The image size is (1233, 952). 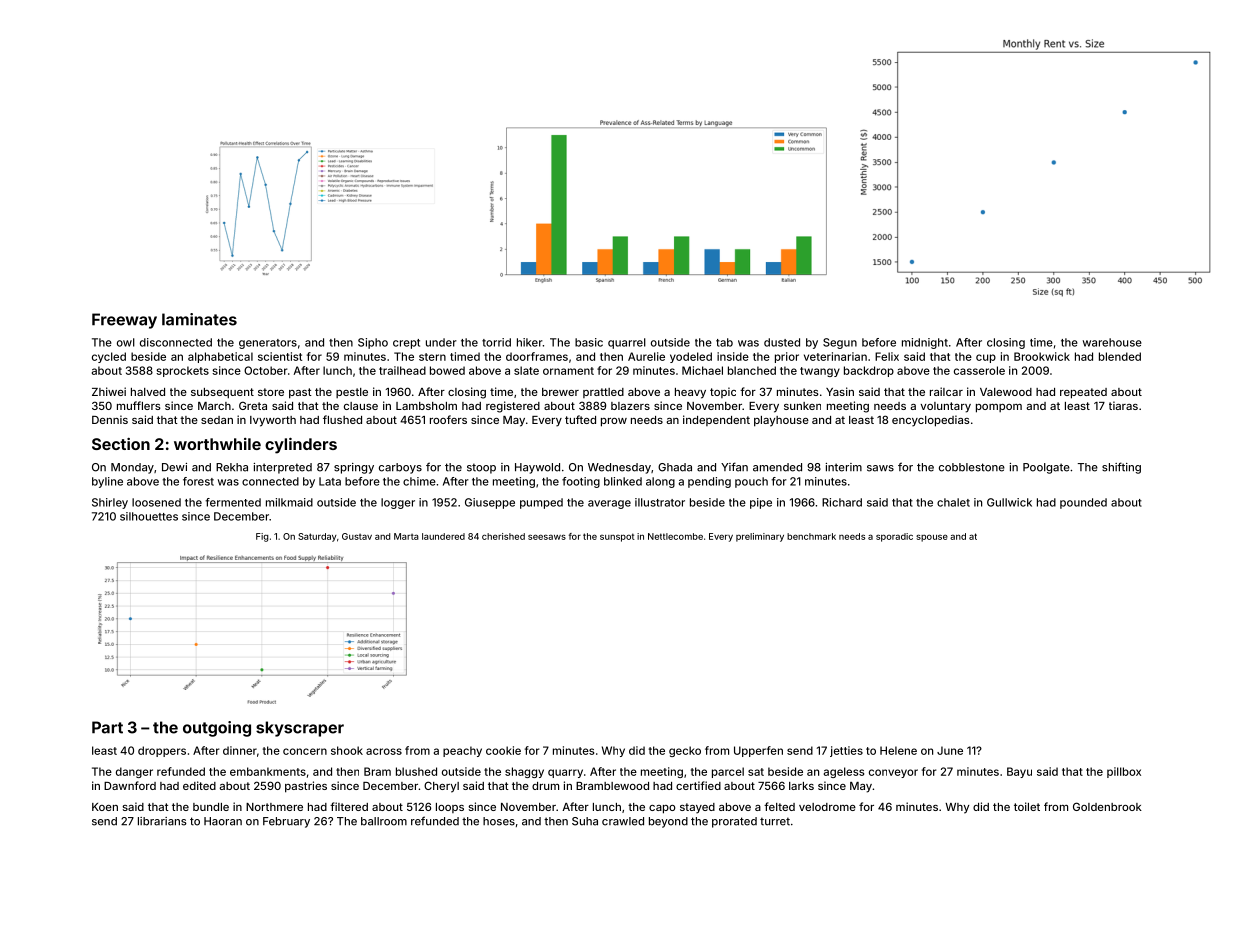 I want to click on hoses, so click(x=499, y=821).
